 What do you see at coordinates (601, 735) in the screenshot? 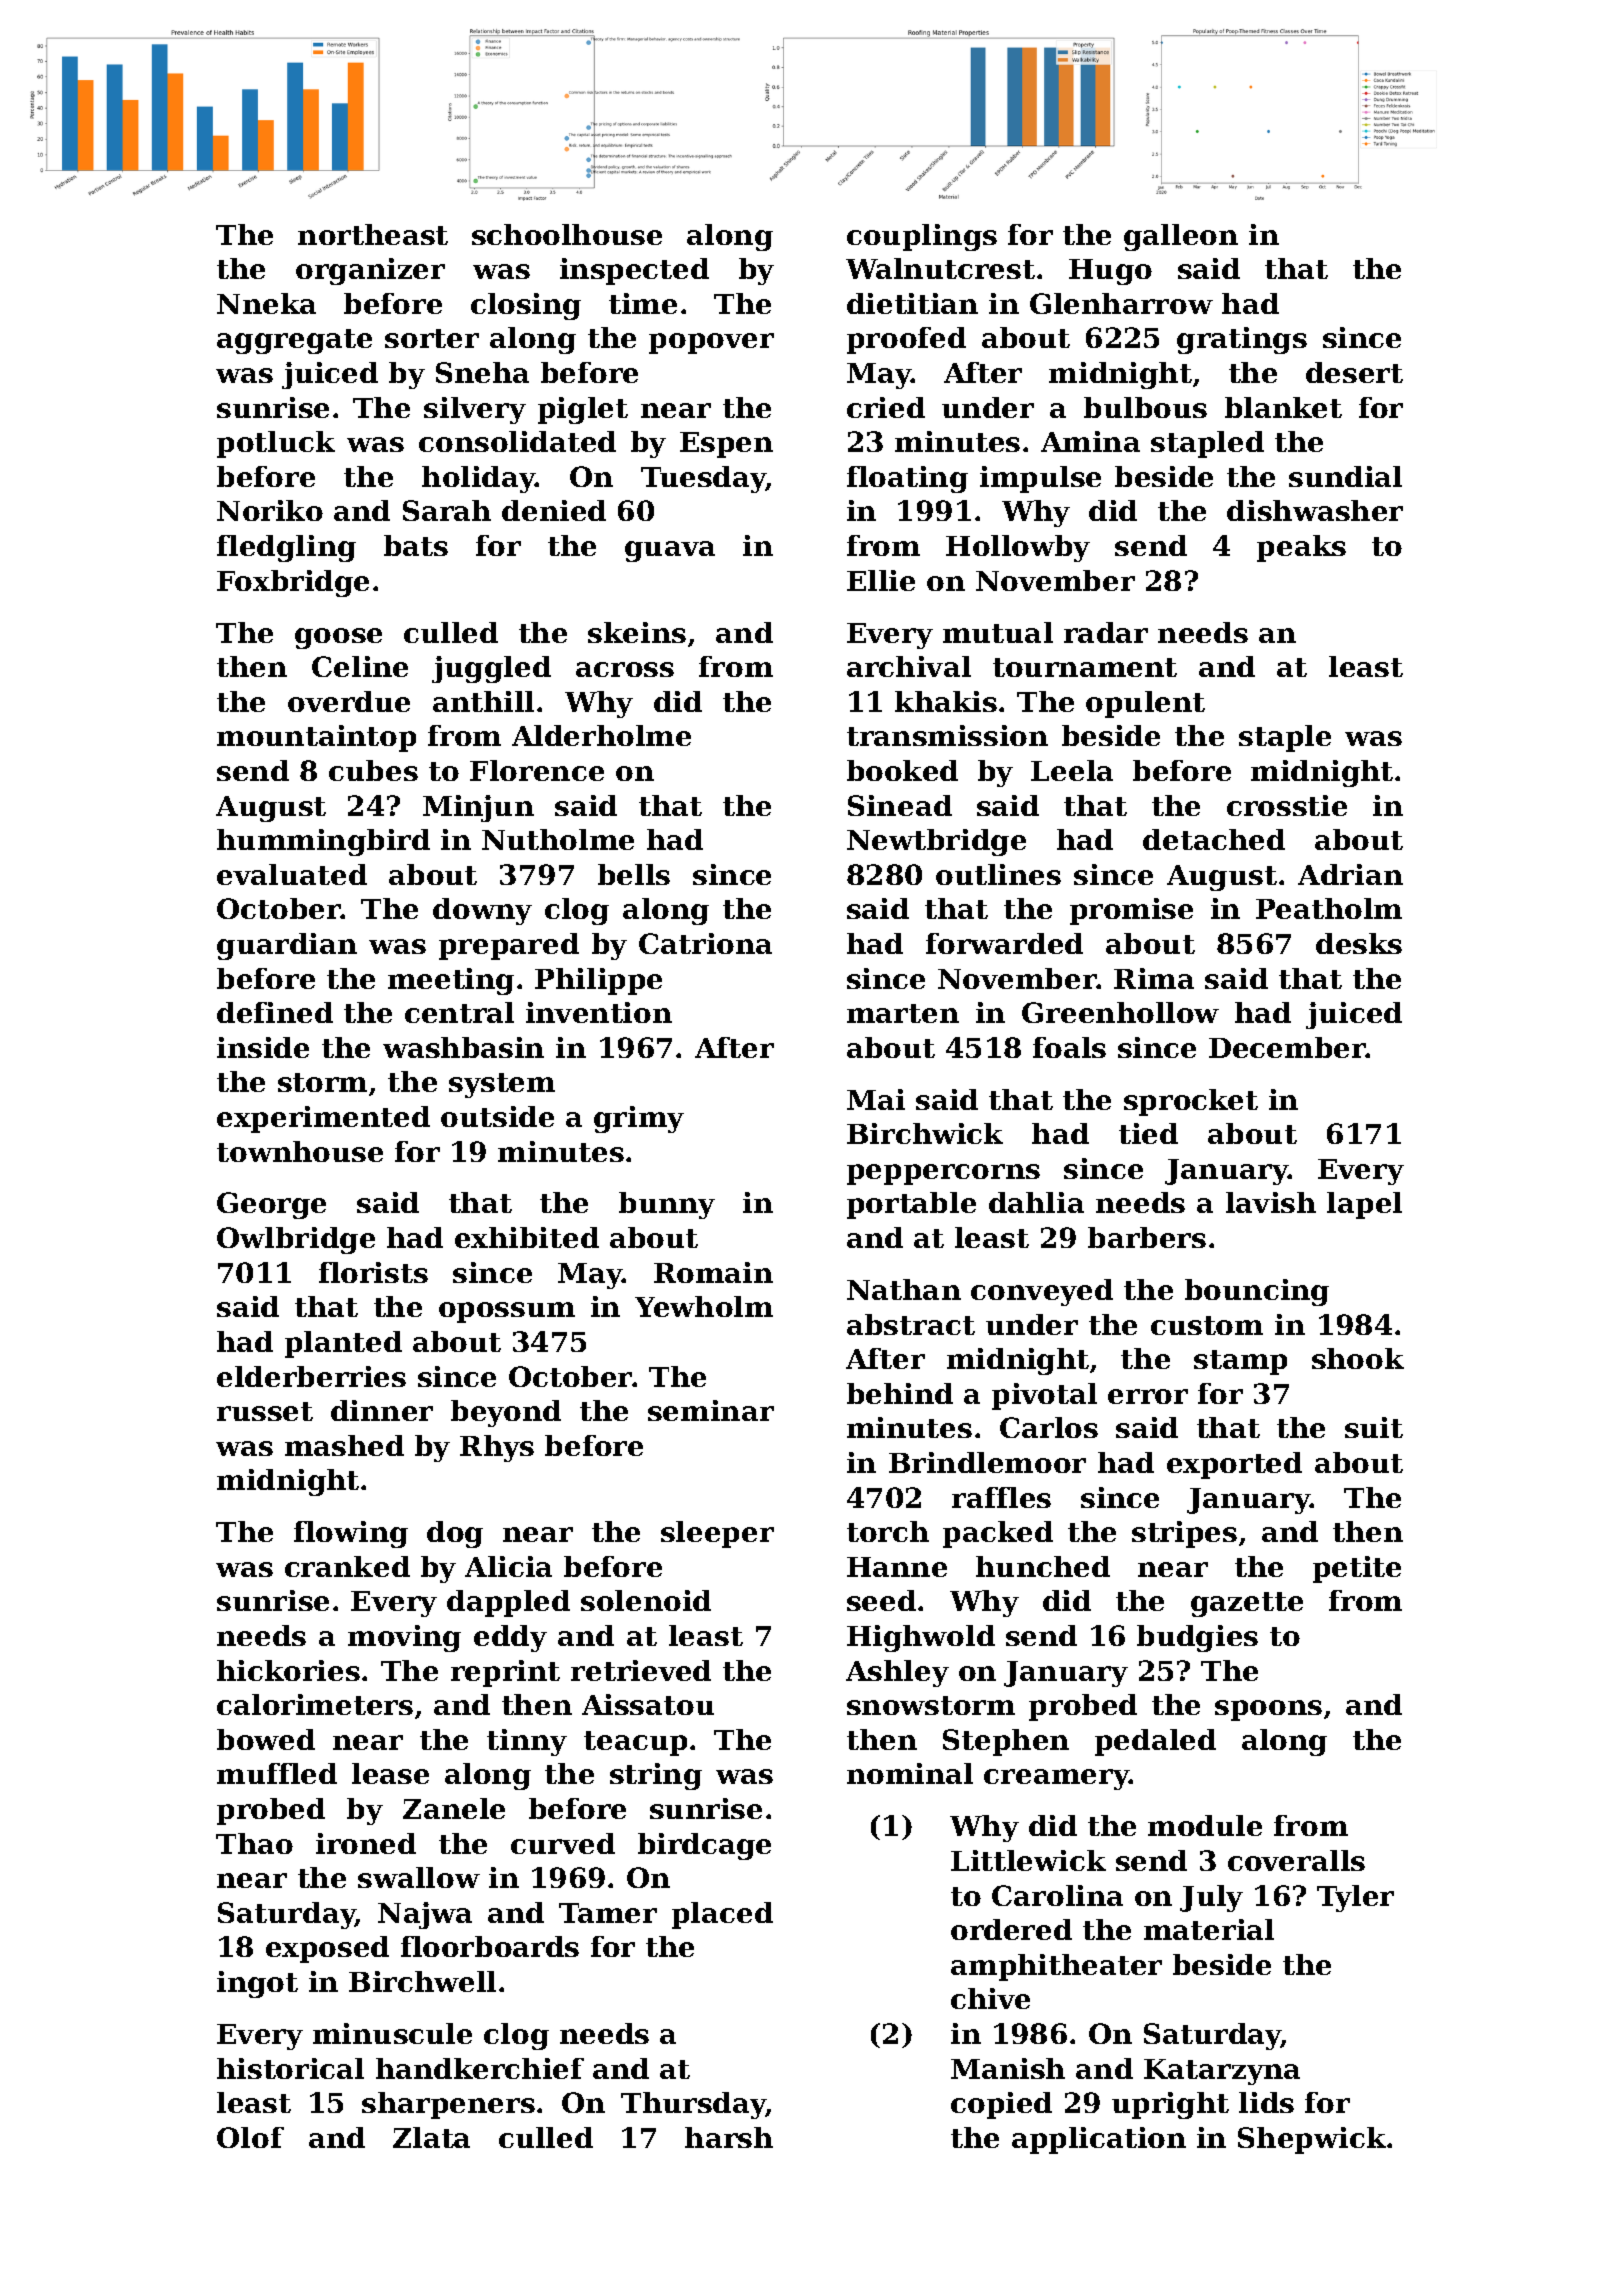
I see `Alderholme` at bounding box center [601, 735].
